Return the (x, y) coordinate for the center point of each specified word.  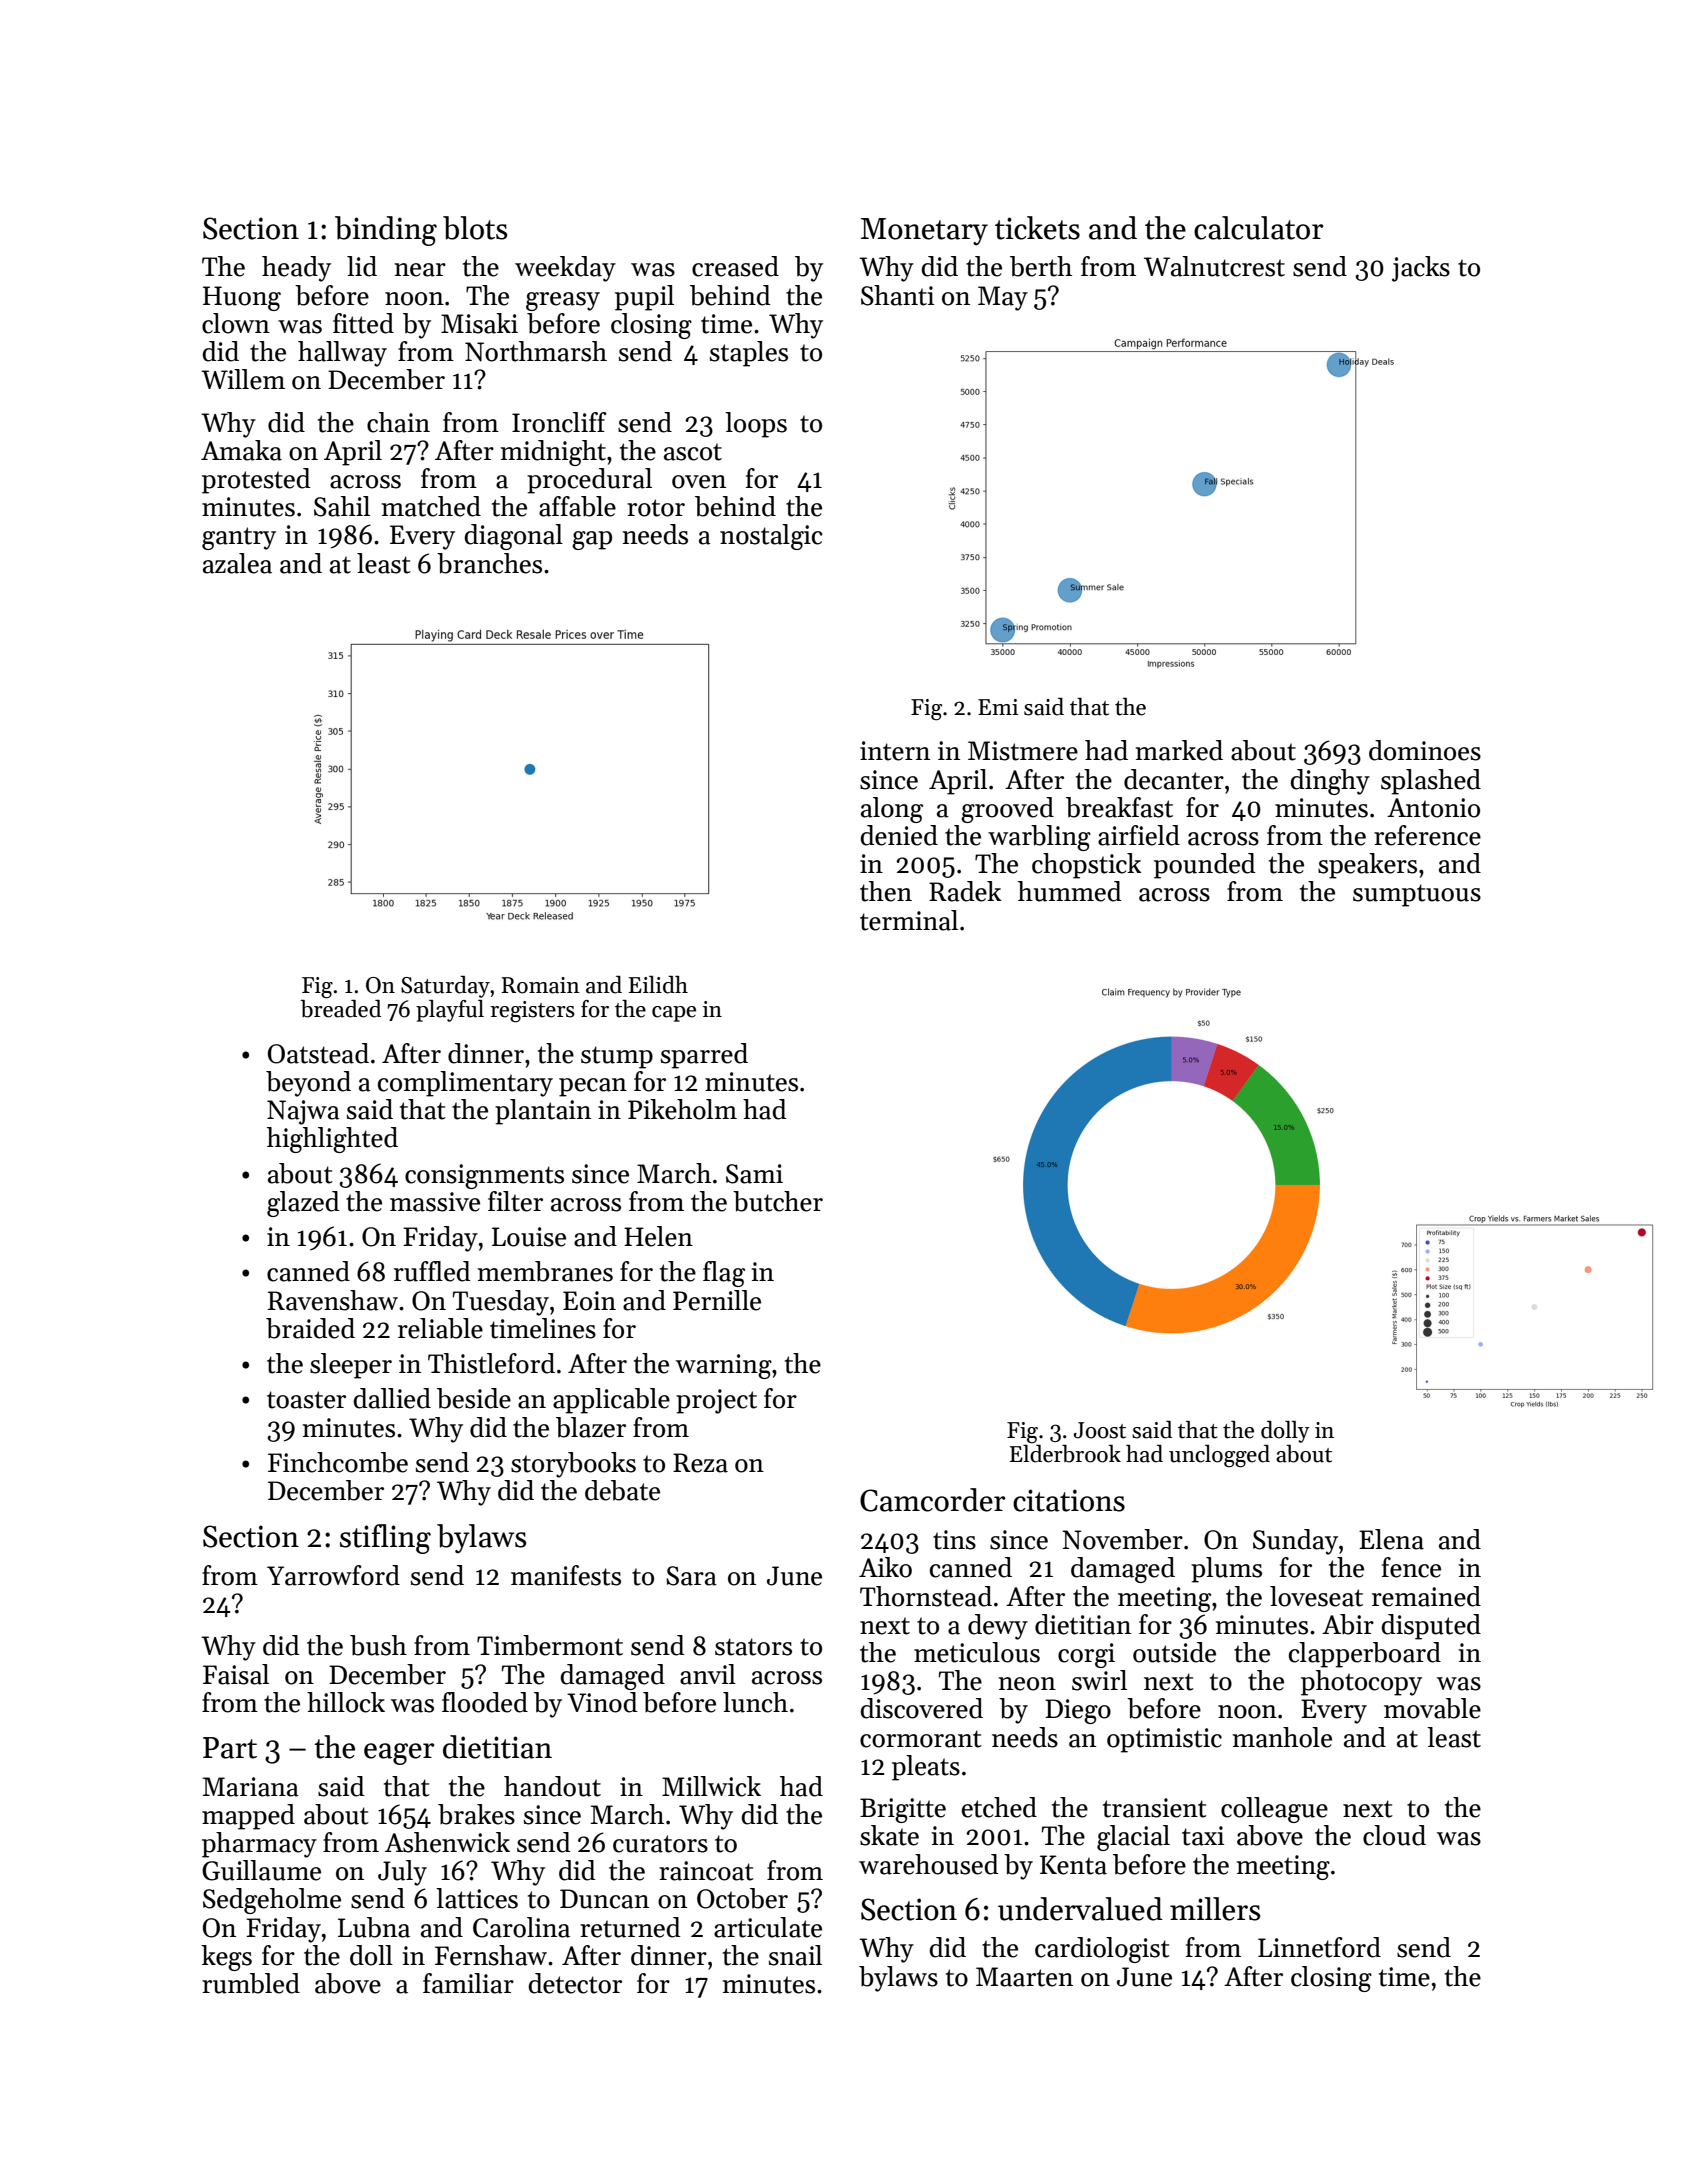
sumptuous (1417, 895)
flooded (485, 1702)
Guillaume (261, 1870)
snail (795, 1955)
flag (724, 1274)
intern (895, 751)
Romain (540, 985)
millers (1215, 1909)
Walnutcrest (1214, 266)
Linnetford (1319, 1947)
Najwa (303, 1112)
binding (386, 231)
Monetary (924, 232)
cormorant (921, 1739)
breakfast (1119, 807)
